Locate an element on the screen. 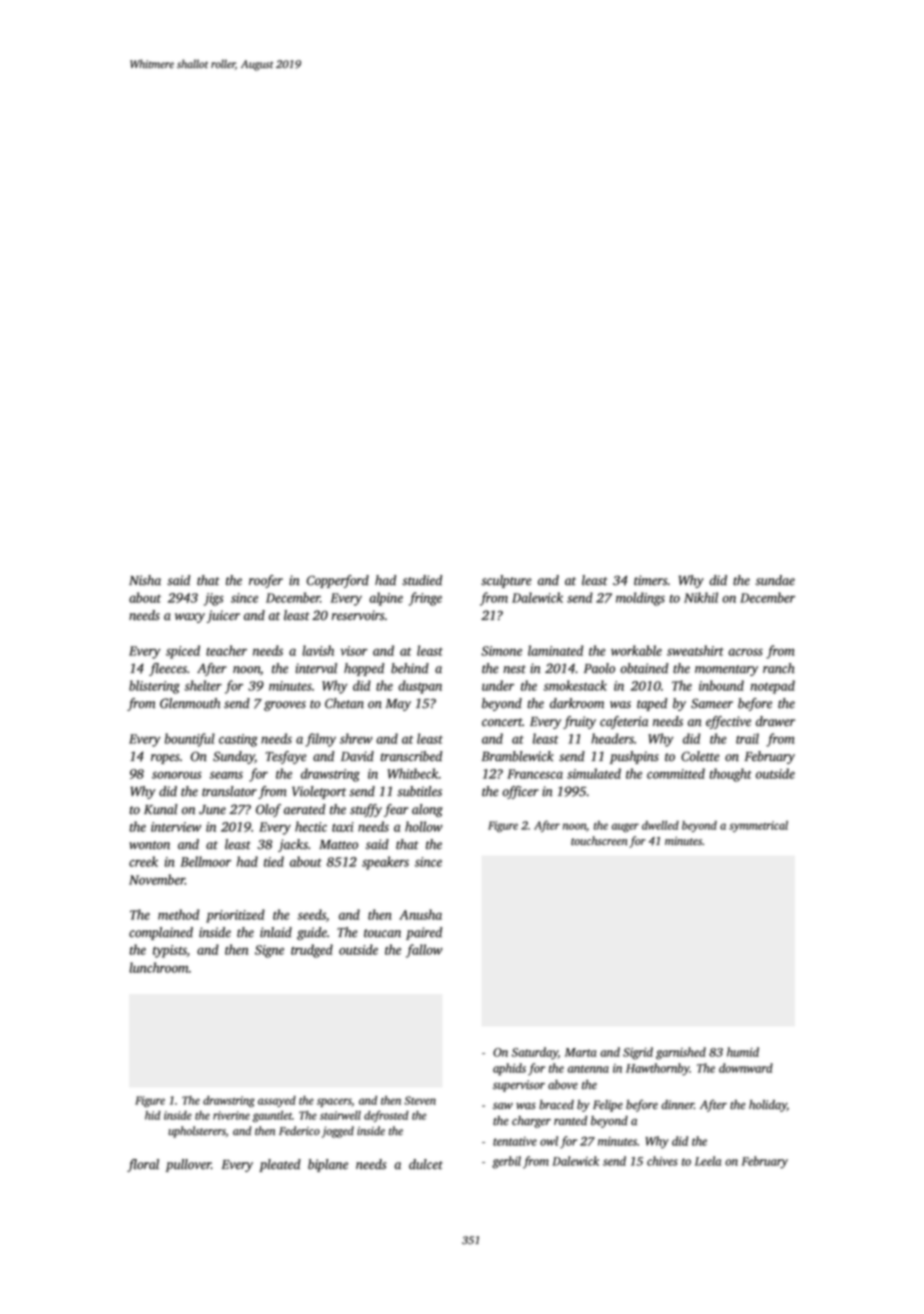  tied is located at coordinates (274, 861).
